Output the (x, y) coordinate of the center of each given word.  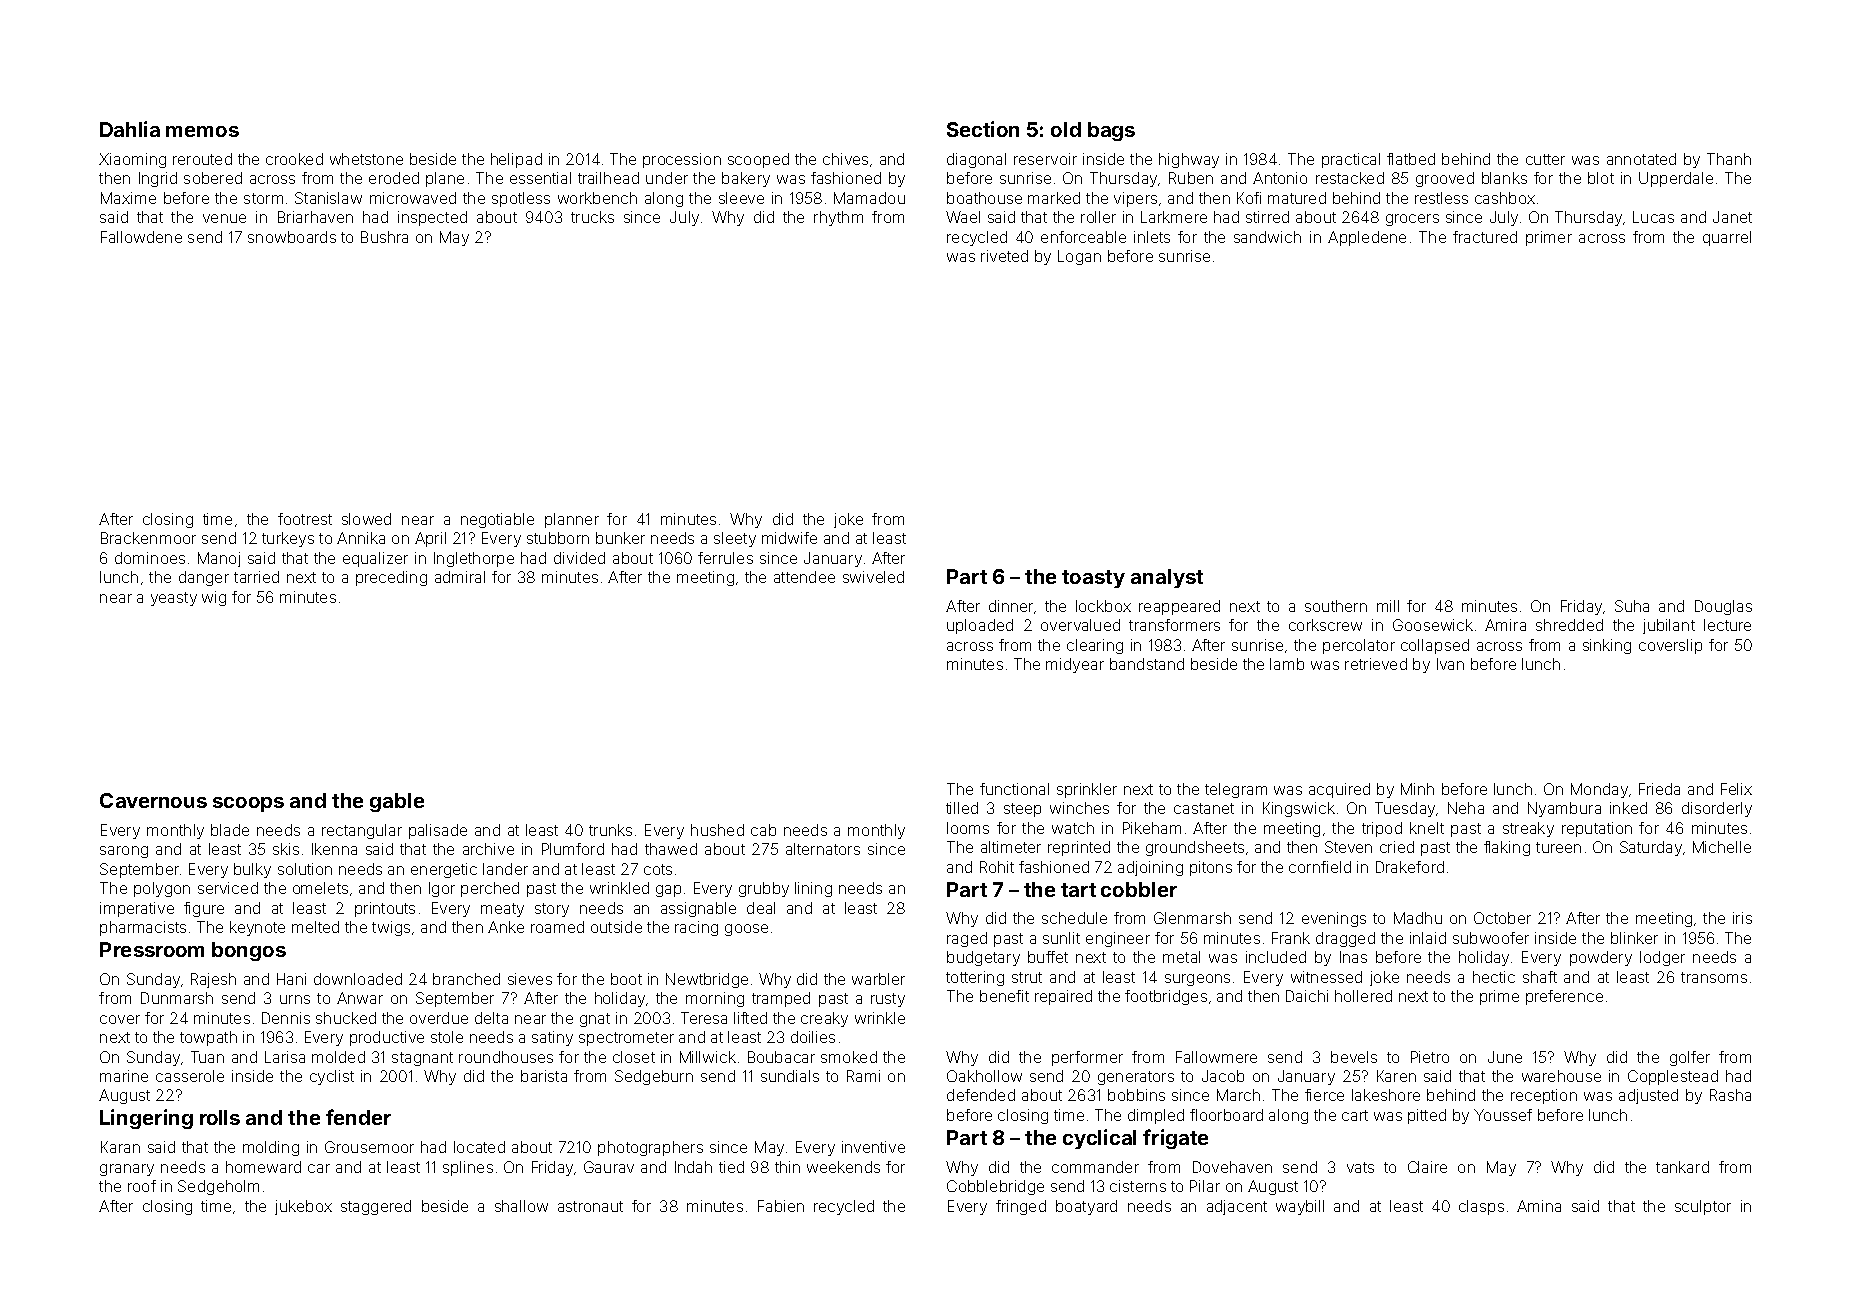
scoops (248, 804)
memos (202, 131)
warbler (878, 979)
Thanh (1729, 159)
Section (983, 129)
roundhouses (506, 1057)
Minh (1417, 789)
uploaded (980, 626)
